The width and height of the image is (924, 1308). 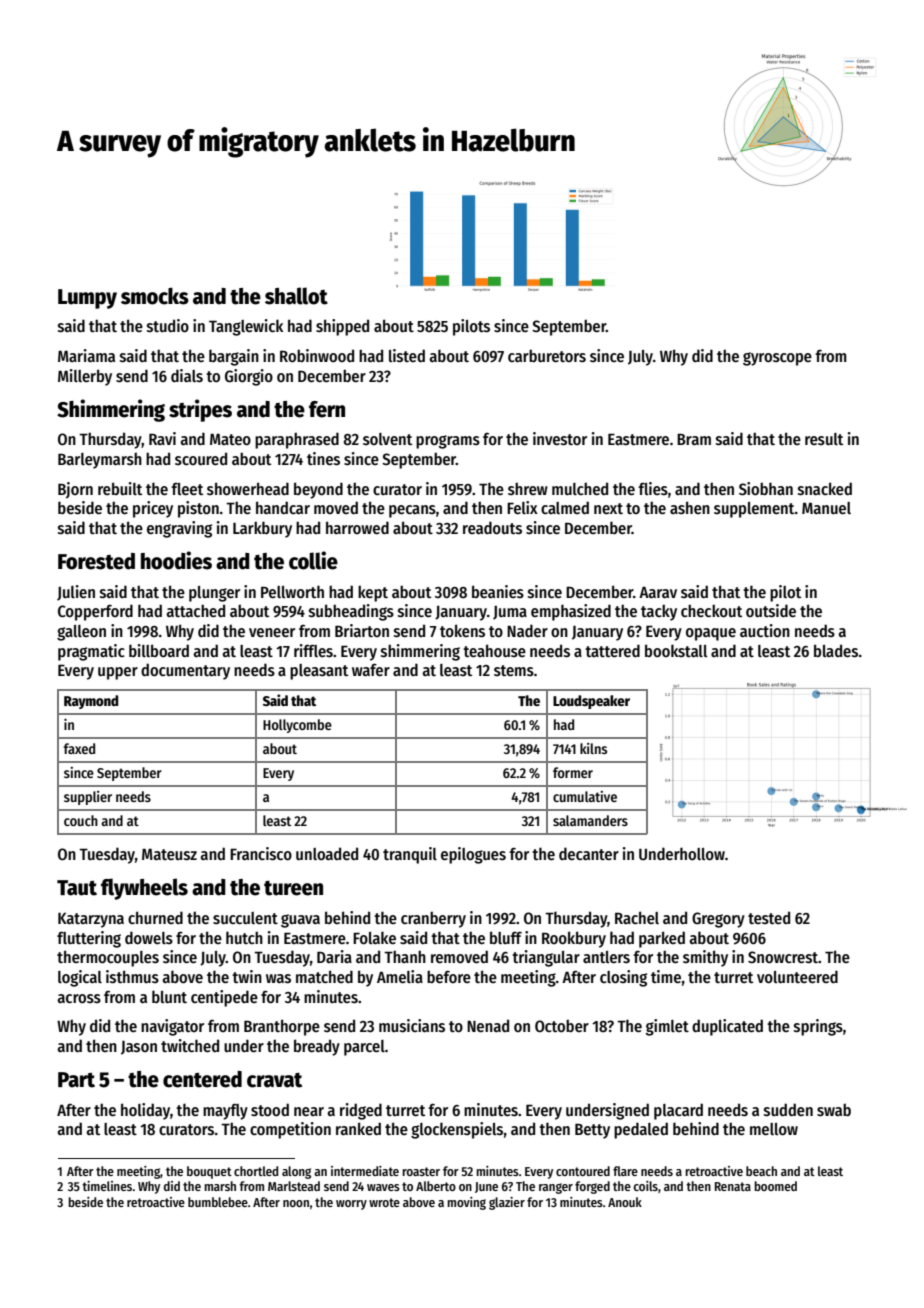 What do you see at coordinates (357, 527) in the image?
I see `harrowed` at bounding box center [357, 527].
